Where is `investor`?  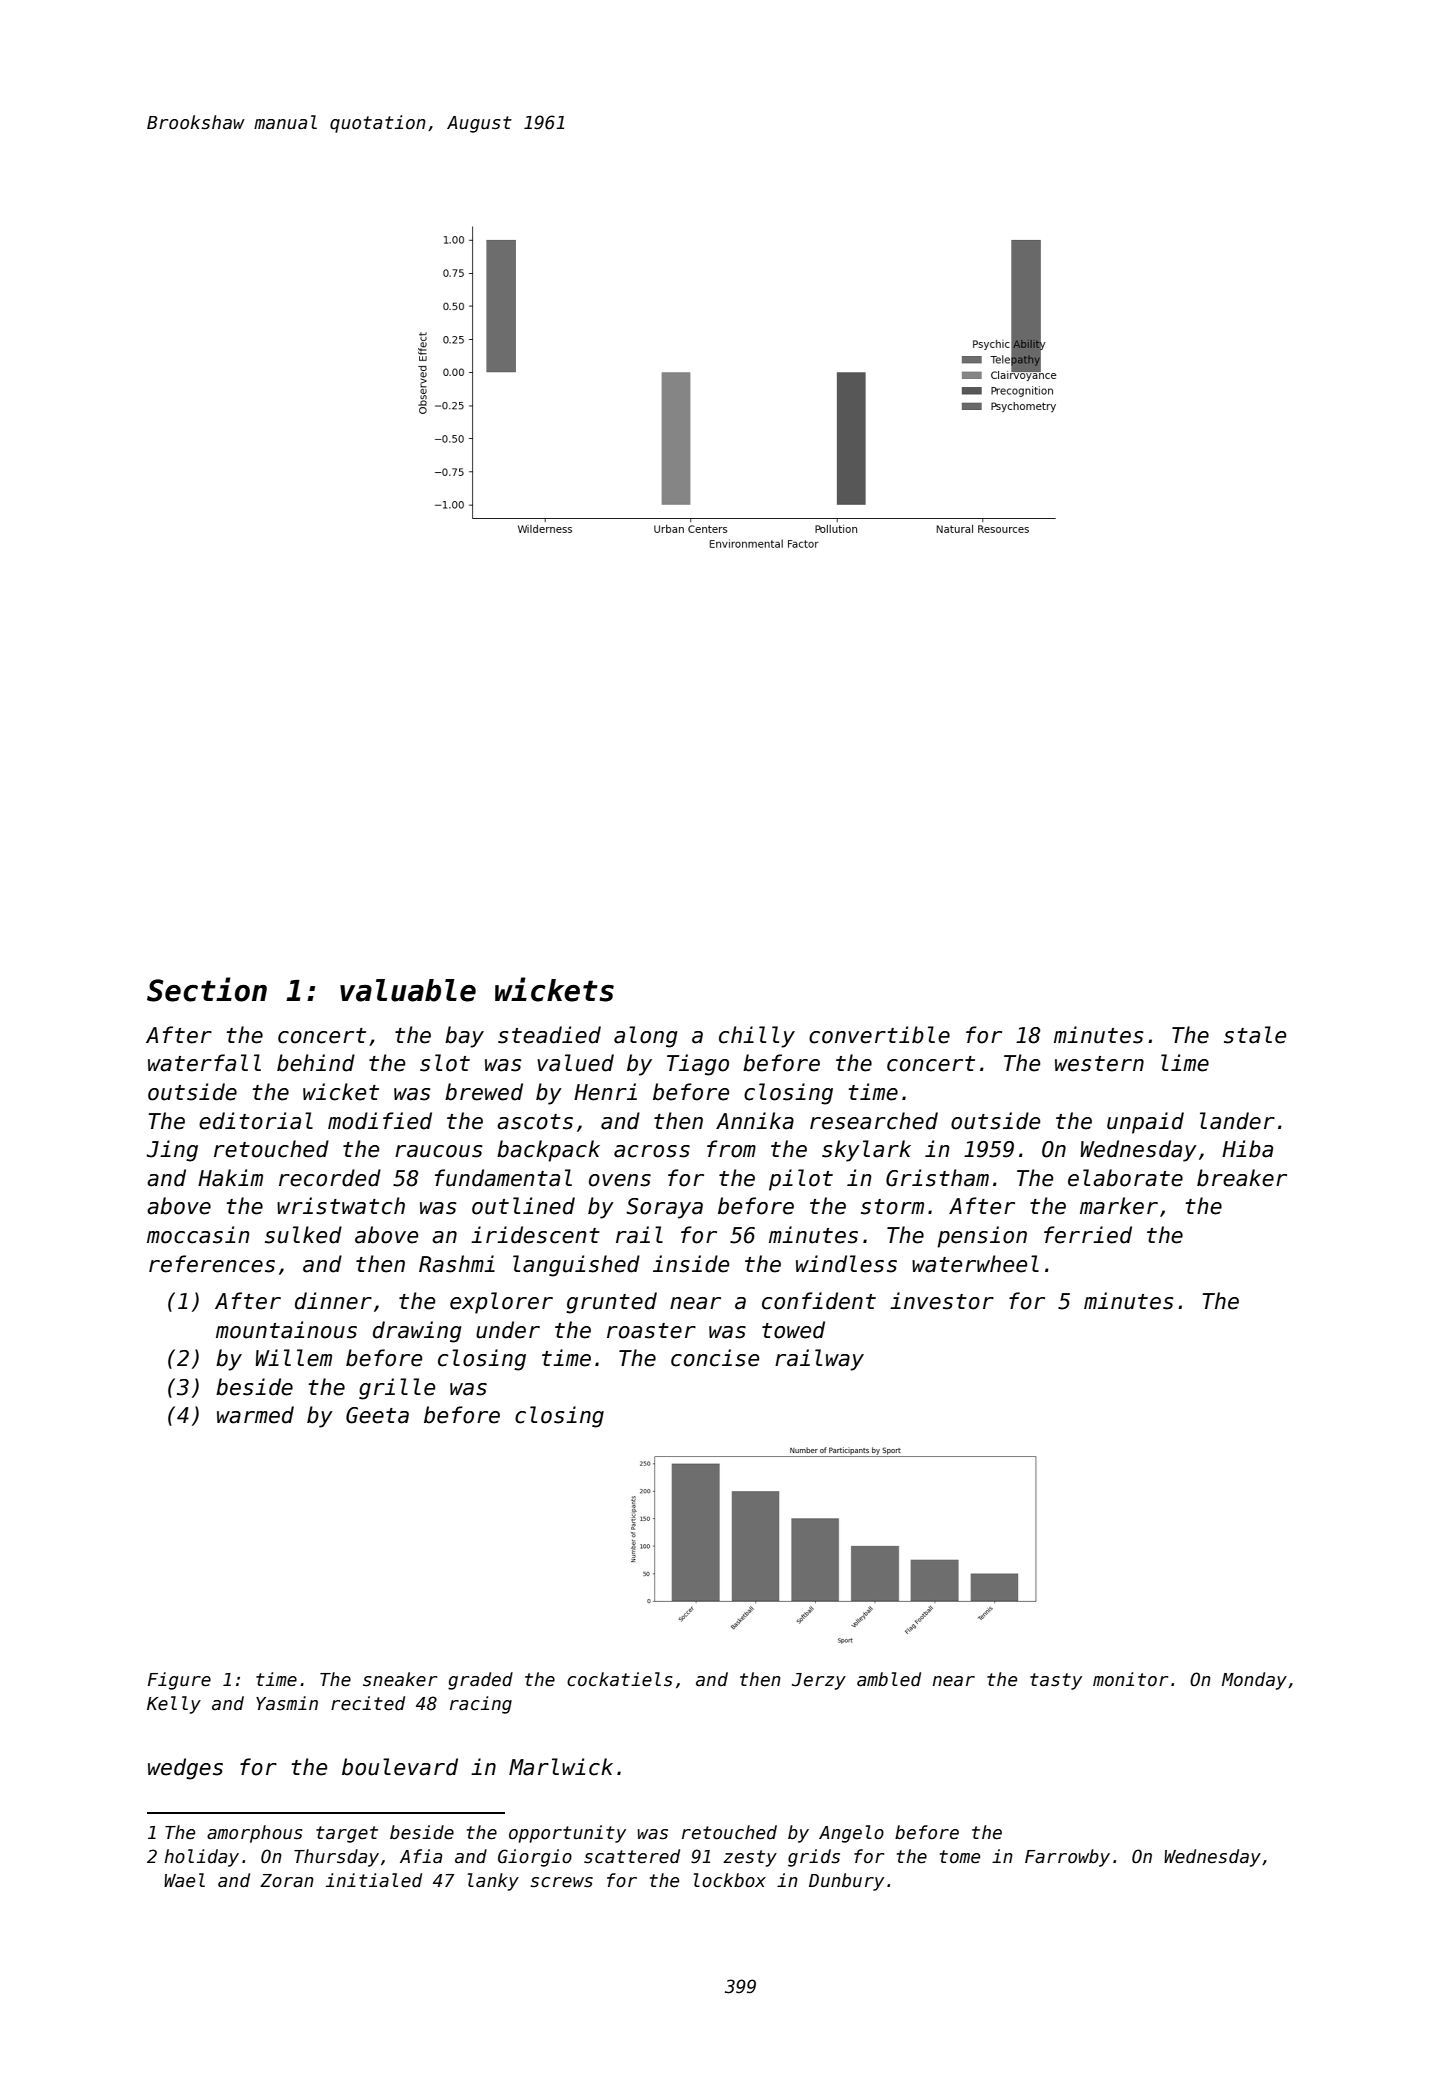 investor is located at coordinates (942, 1301).
